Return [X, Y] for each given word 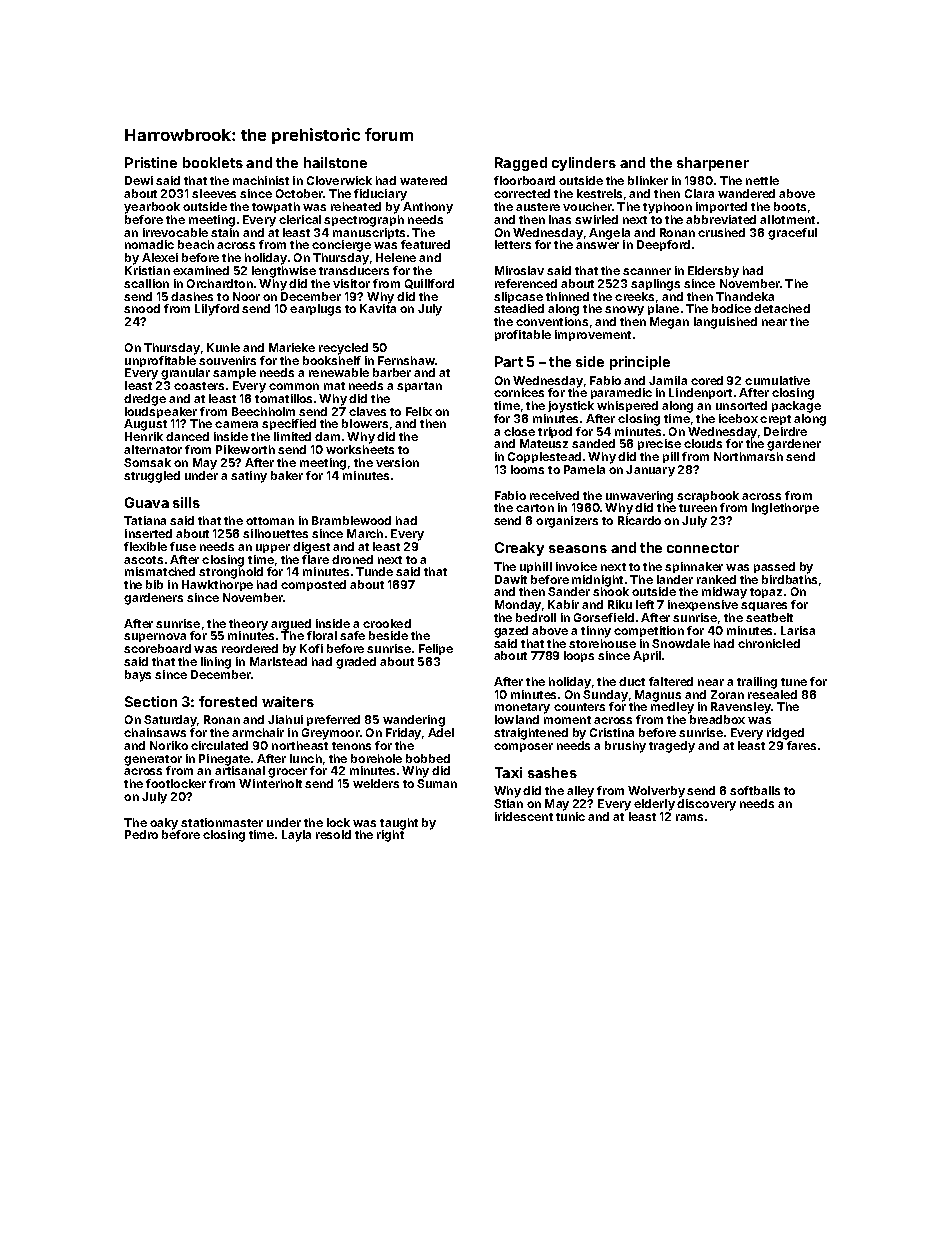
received [554, 495]
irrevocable [175, 232]
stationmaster [222, 822]
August [145, 425]
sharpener [713, 164]
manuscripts [369, 233]
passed [774, 567]
